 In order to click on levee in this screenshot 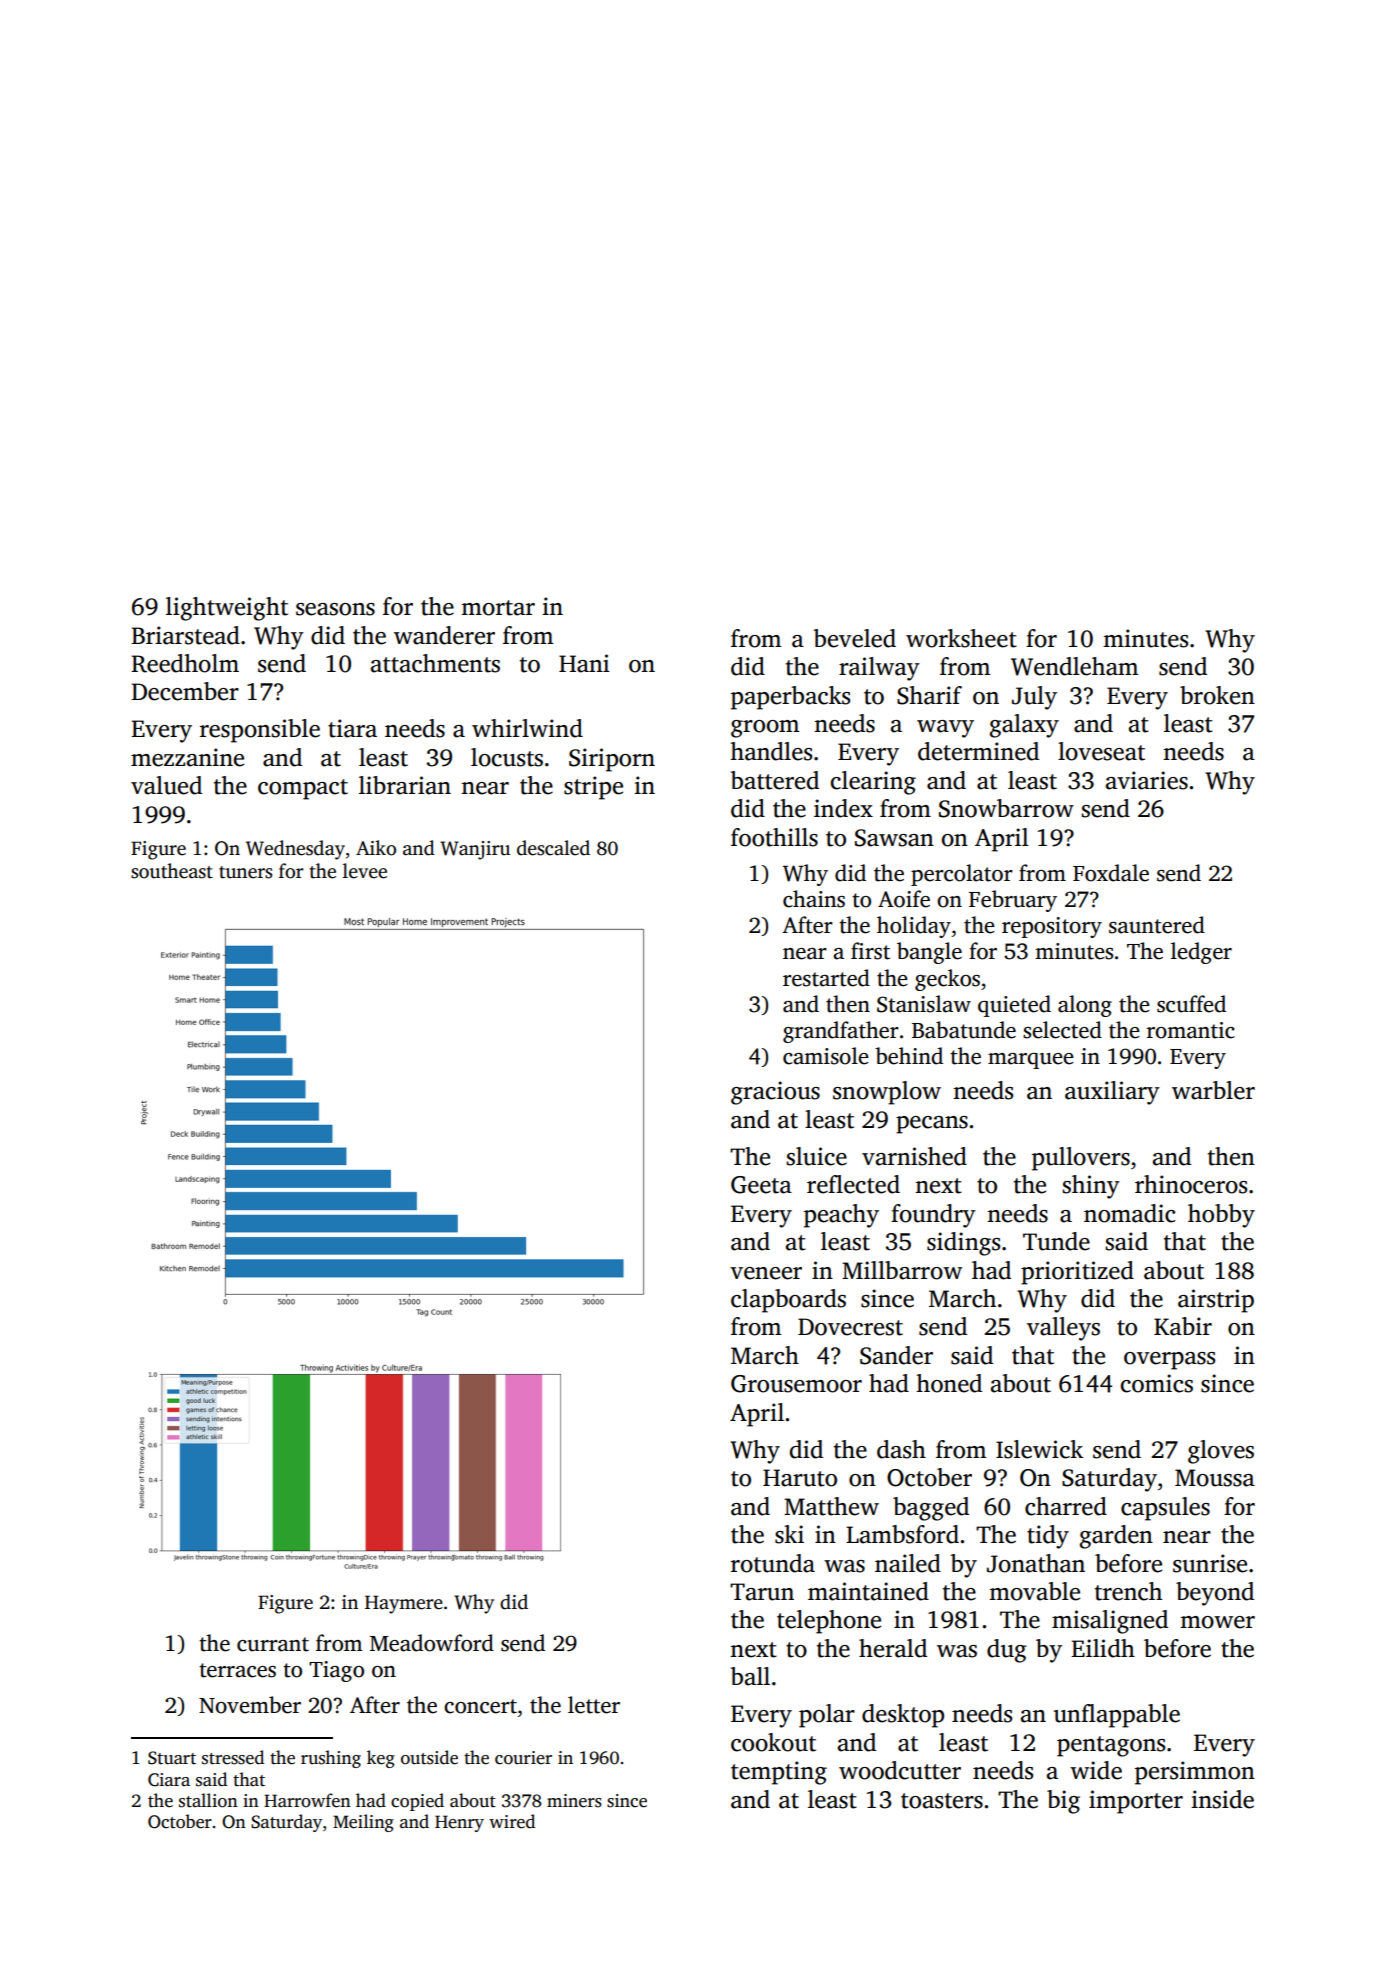, I will do `click(365, 871)`.
